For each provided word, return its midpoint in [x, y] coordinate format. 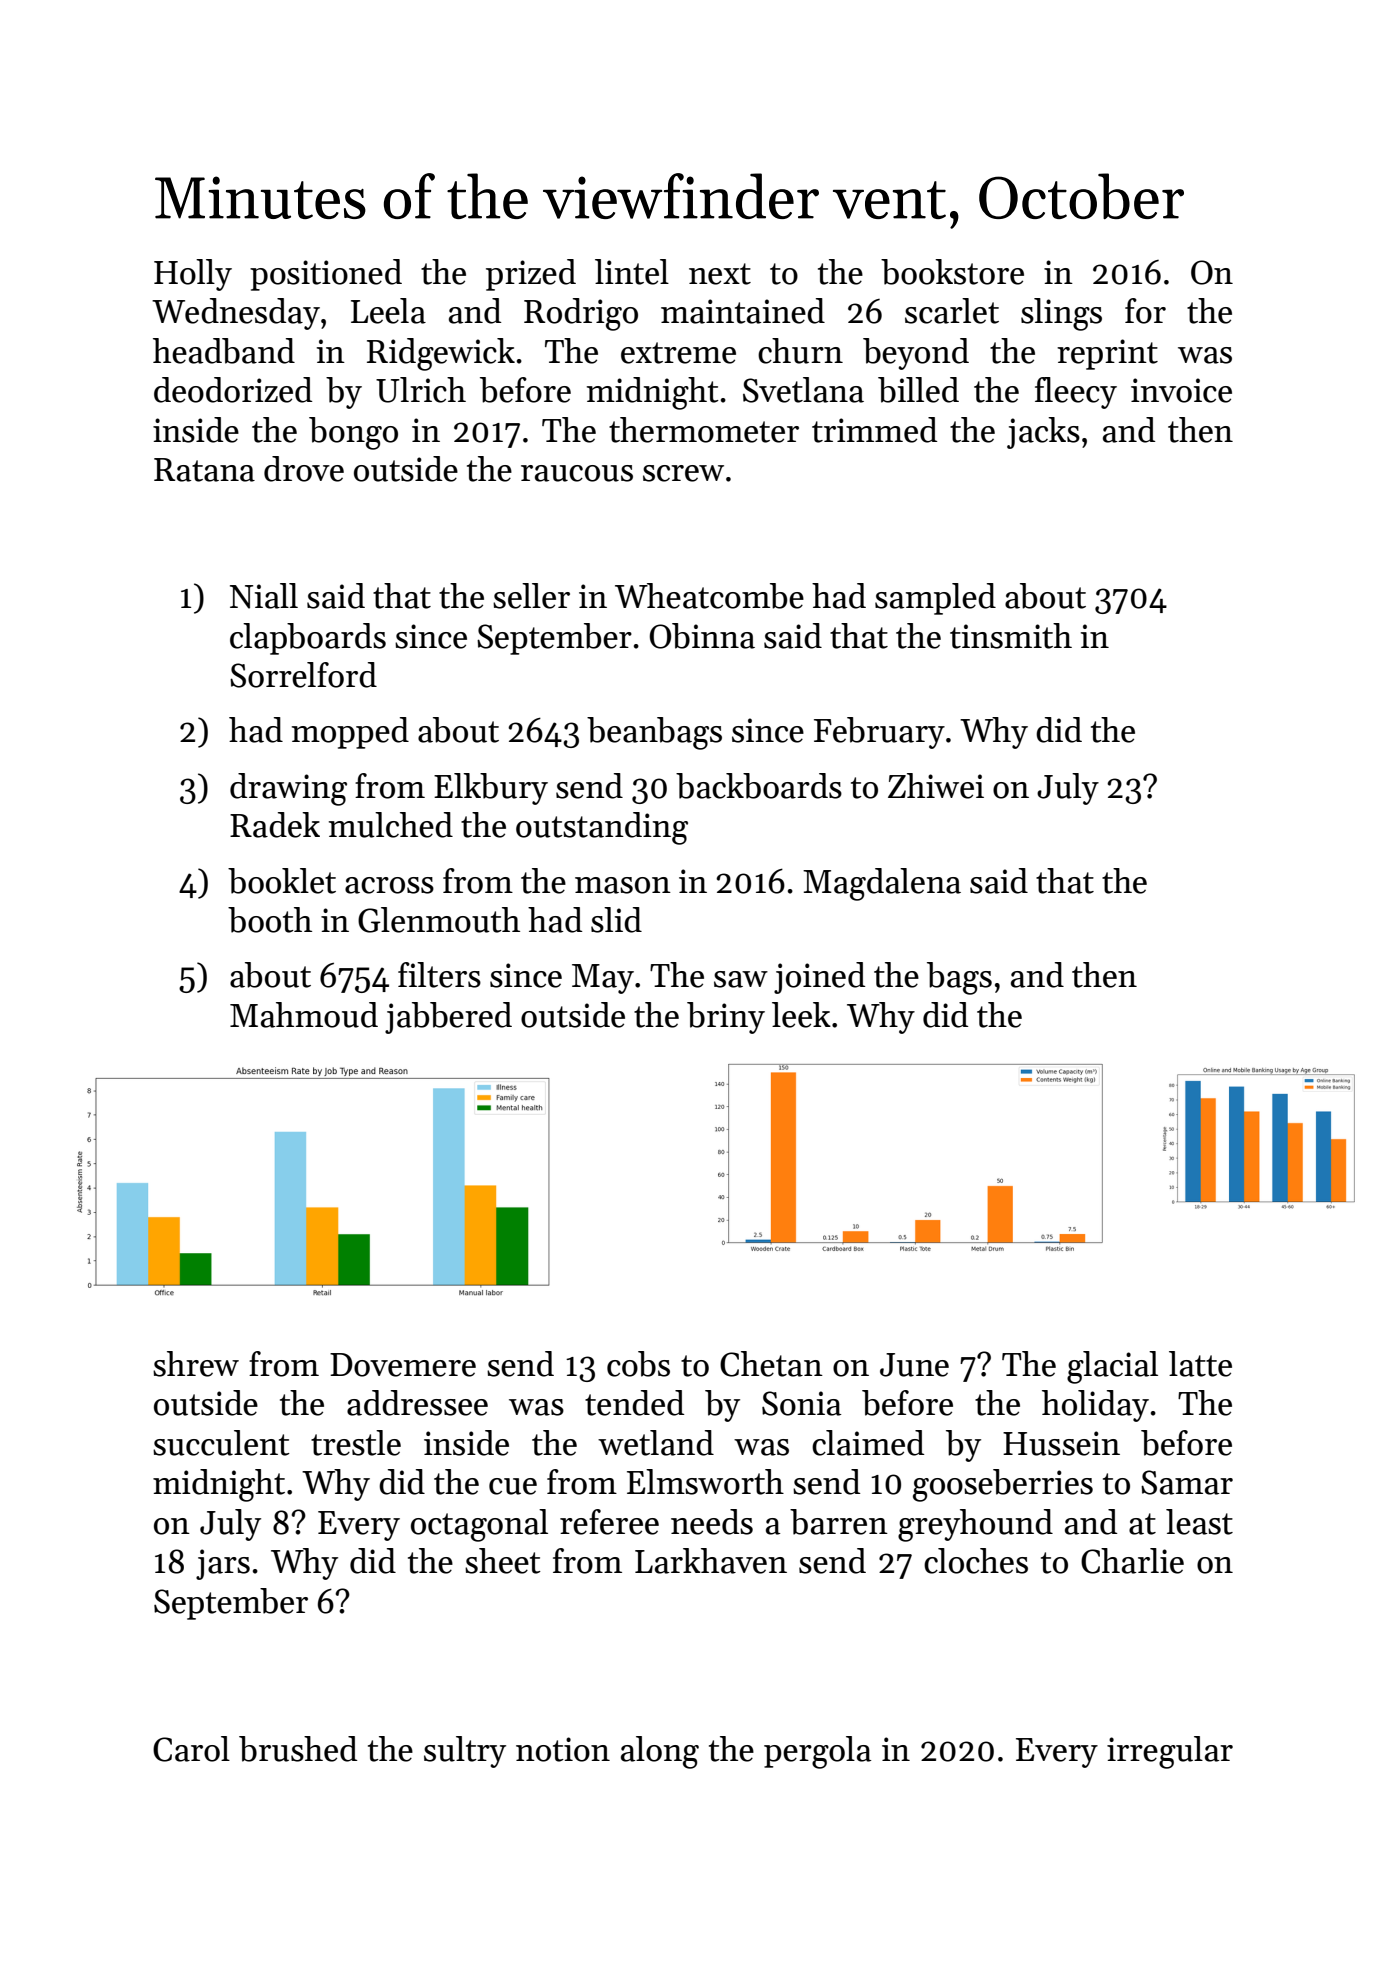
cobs [638, 1364]
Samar [1187, 1482]
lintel [632, 272]
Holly [193, 275]
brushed [298, 1749]
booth [270, 920]
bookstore [952, 272]
